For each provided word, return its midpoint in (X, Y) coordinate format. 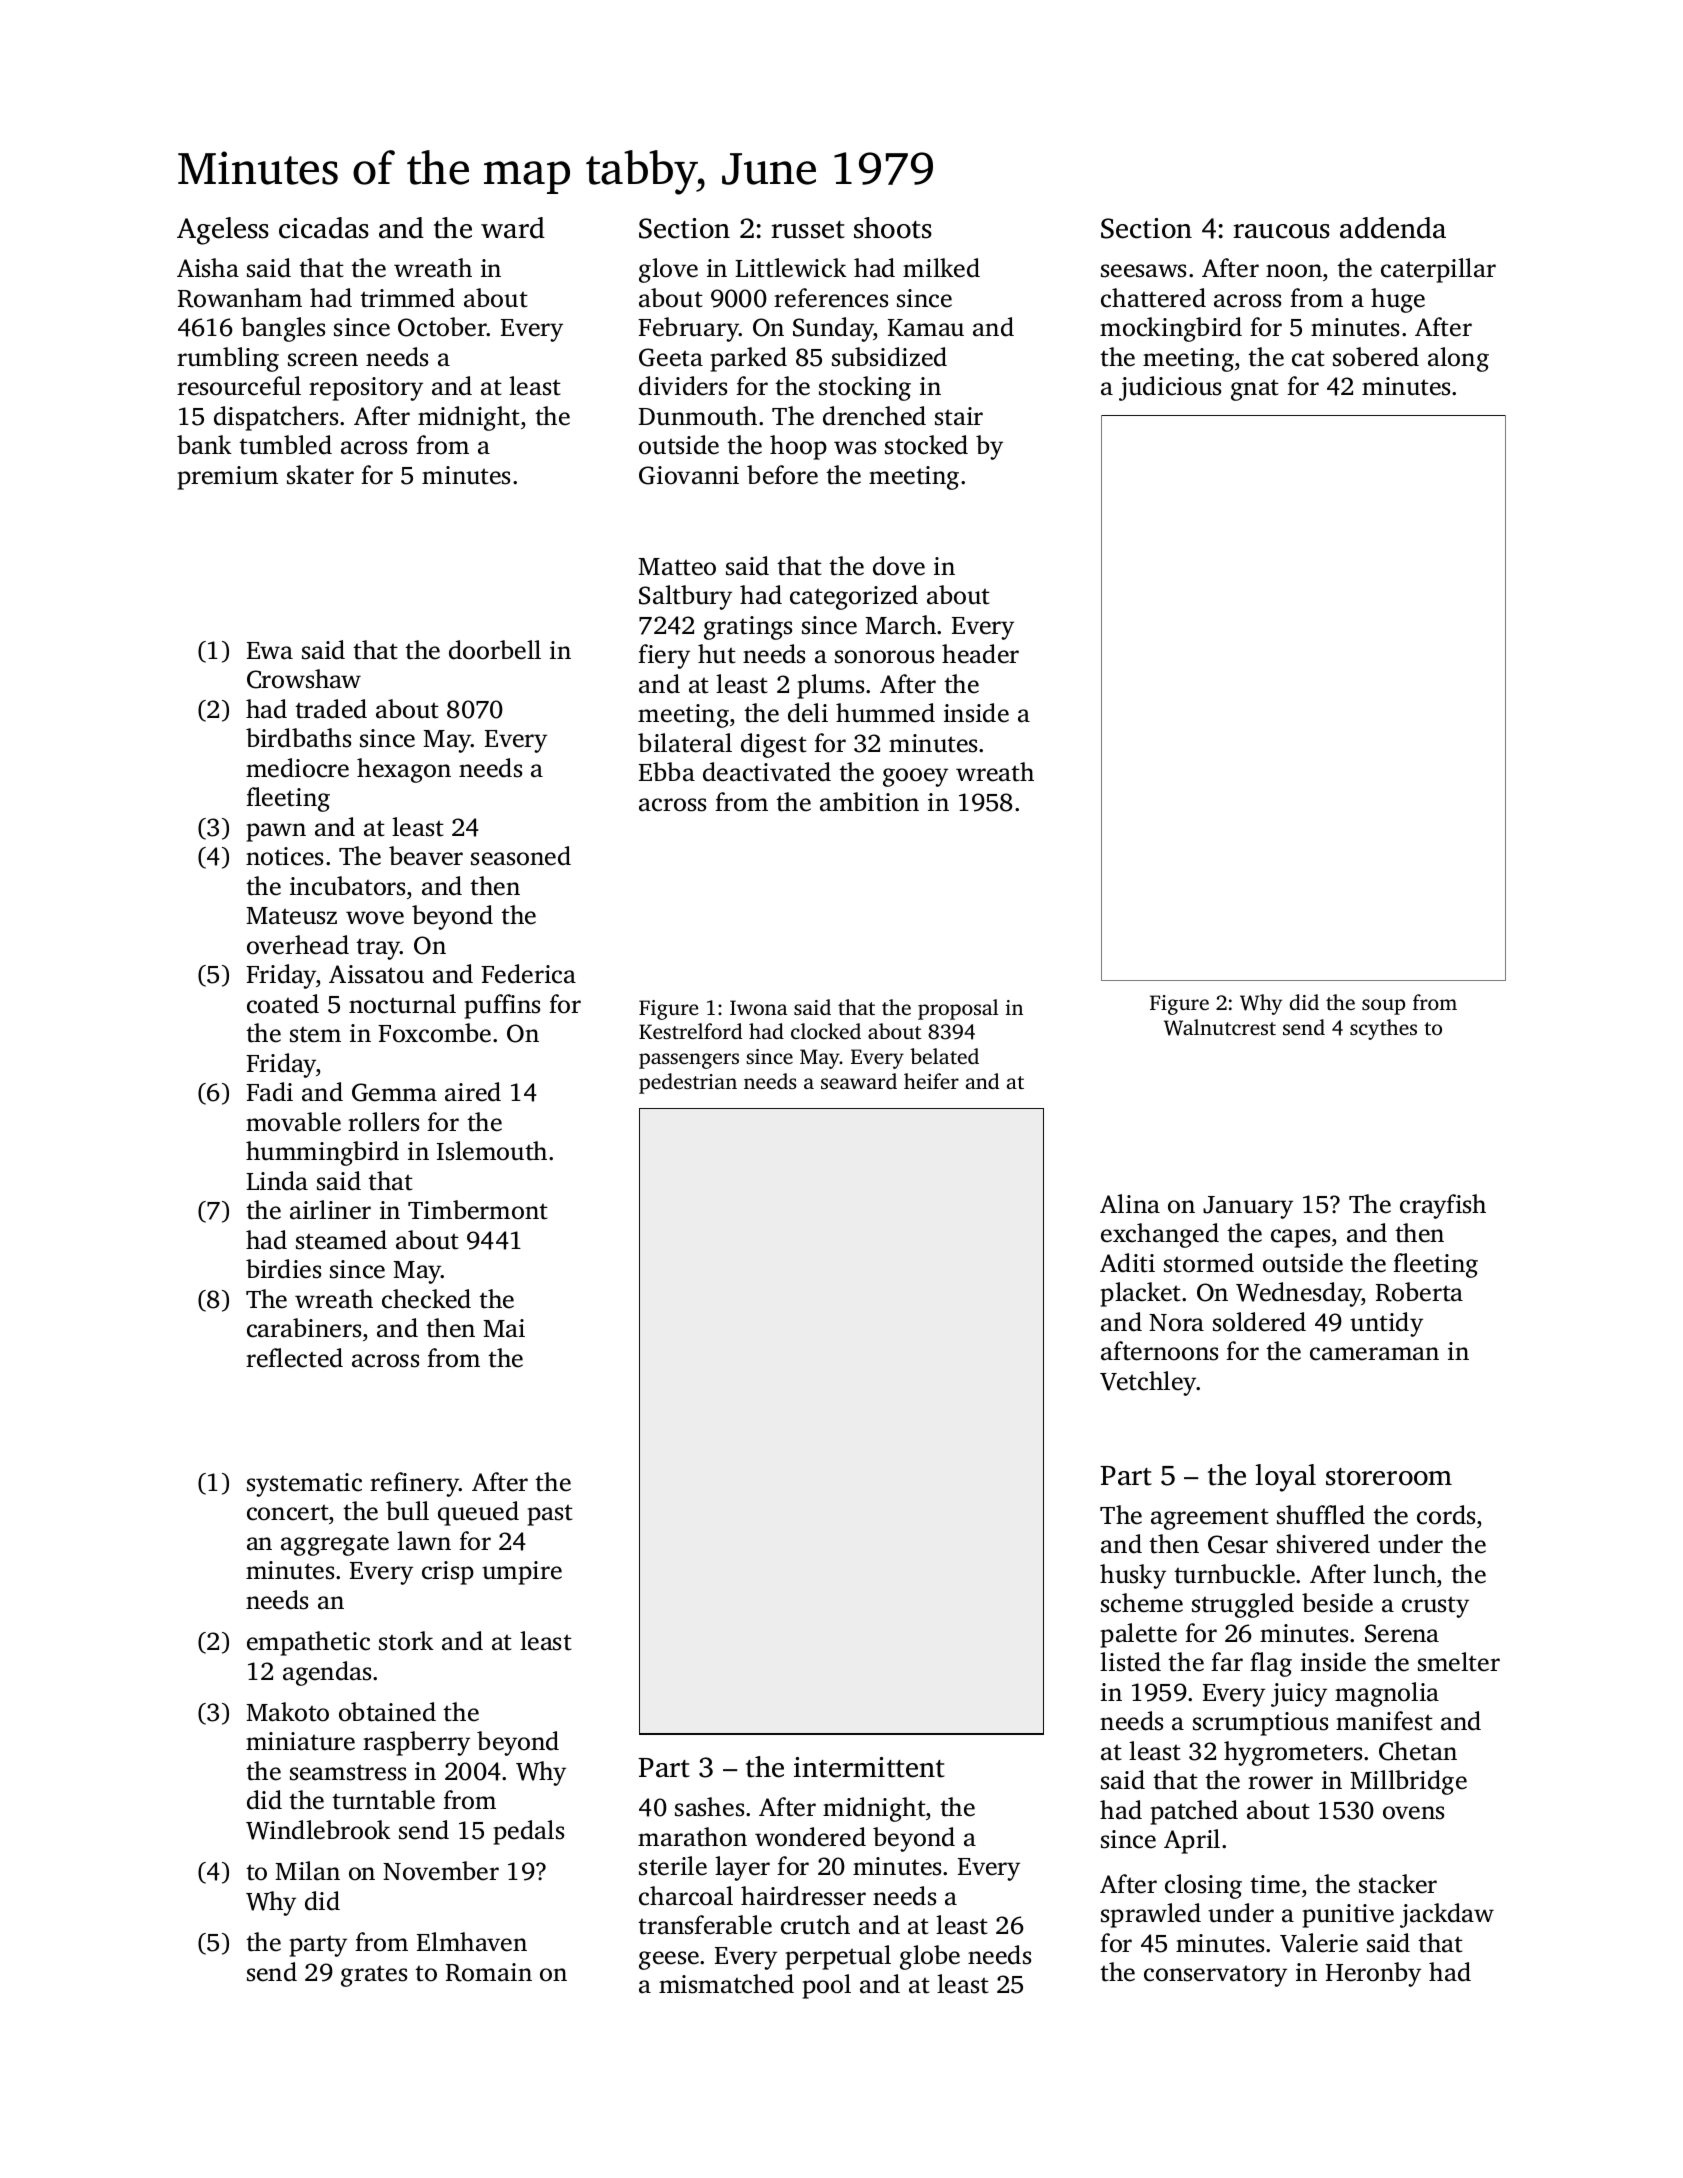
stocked (926, 445)
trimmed (407, 298)
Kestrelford (690, 1031)
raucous (1281, 231)
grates (374, 1976)
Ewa (270, 651)
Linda (277, 1181)
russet (808, 230)
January (1248, 1207)
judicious (1170, 388)
